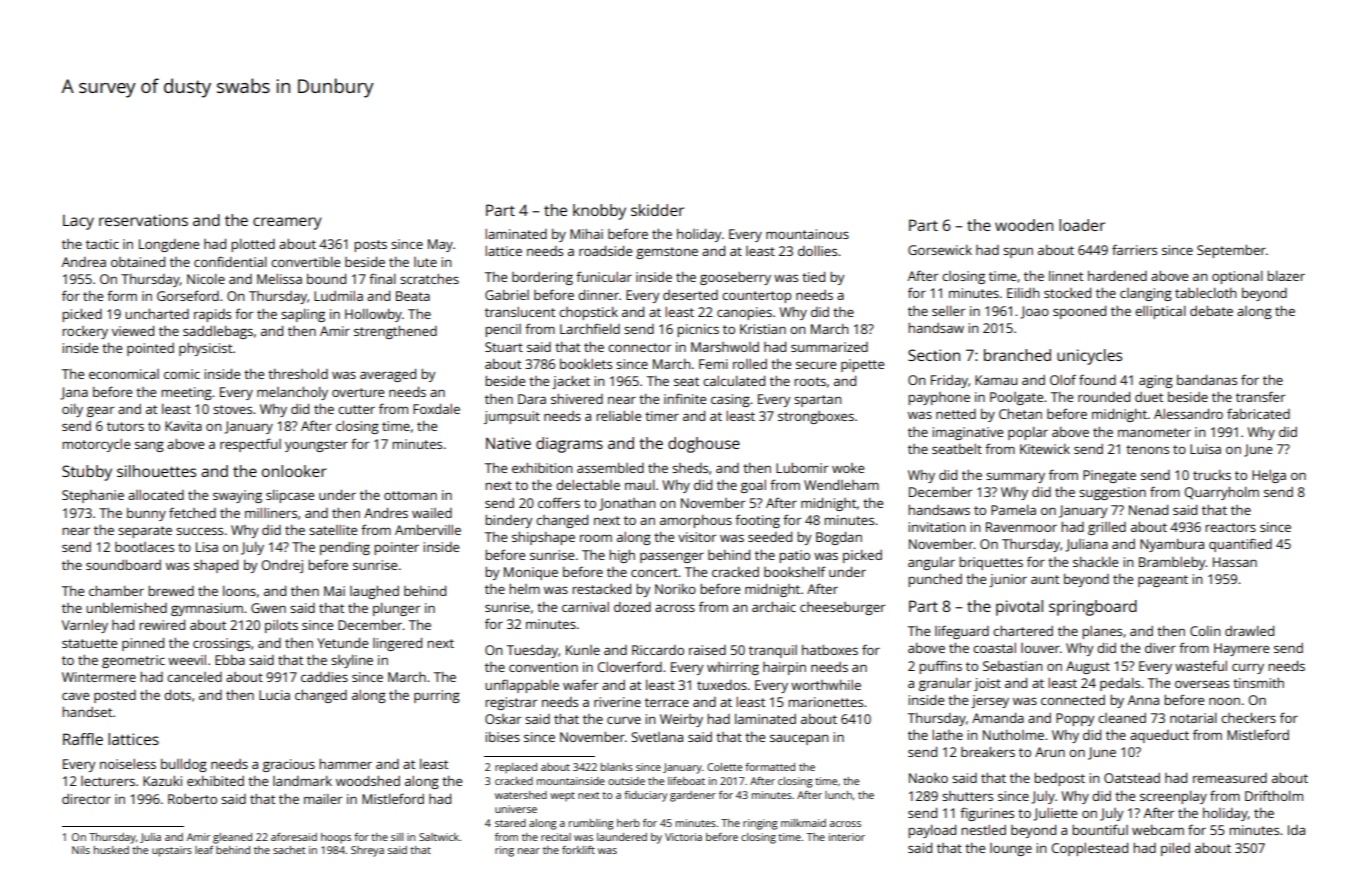  I want to click on averaged, so click(388, 375).
